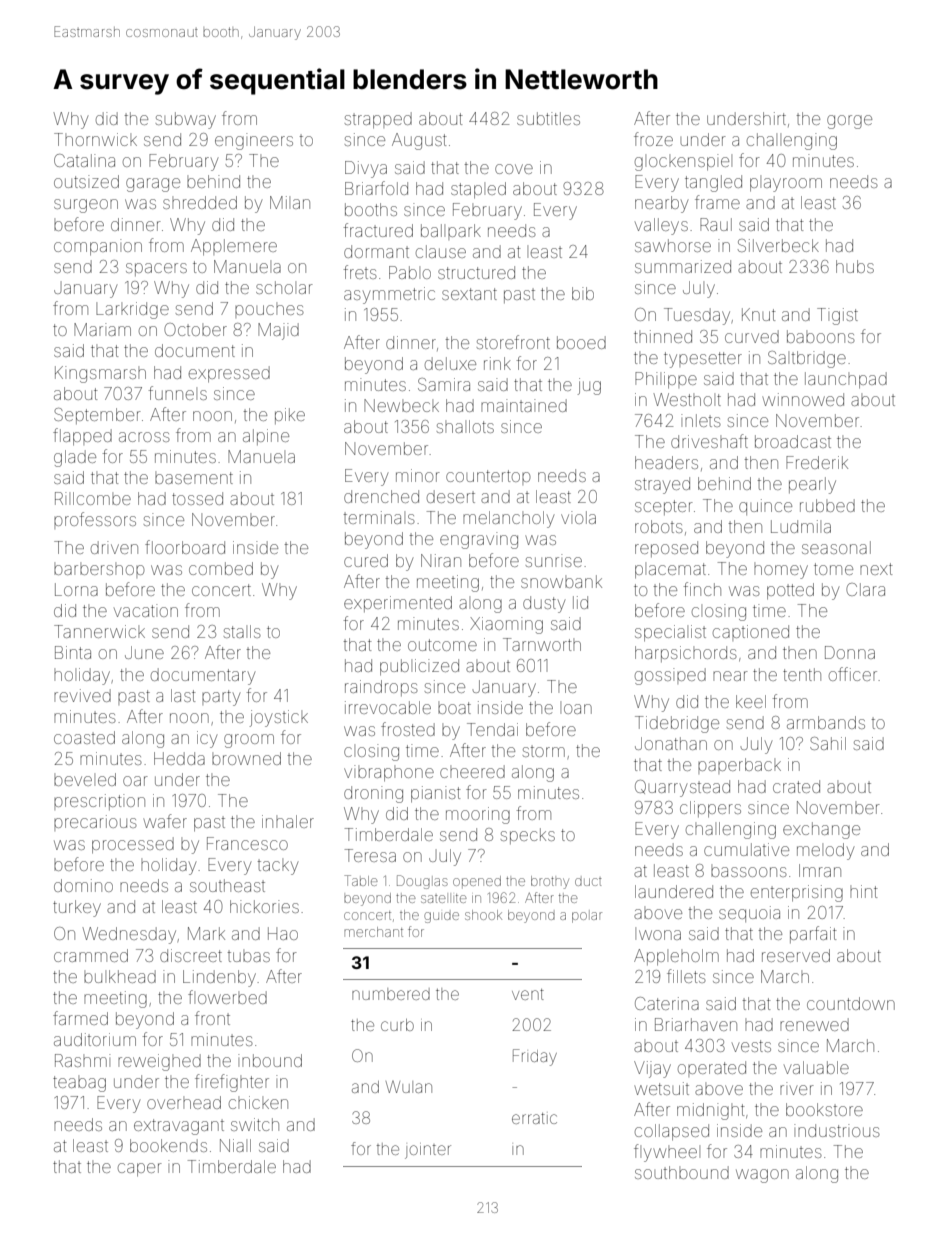  Describe the element at coordinates (762, 1176) in the document. I see `wagon` at that location.
